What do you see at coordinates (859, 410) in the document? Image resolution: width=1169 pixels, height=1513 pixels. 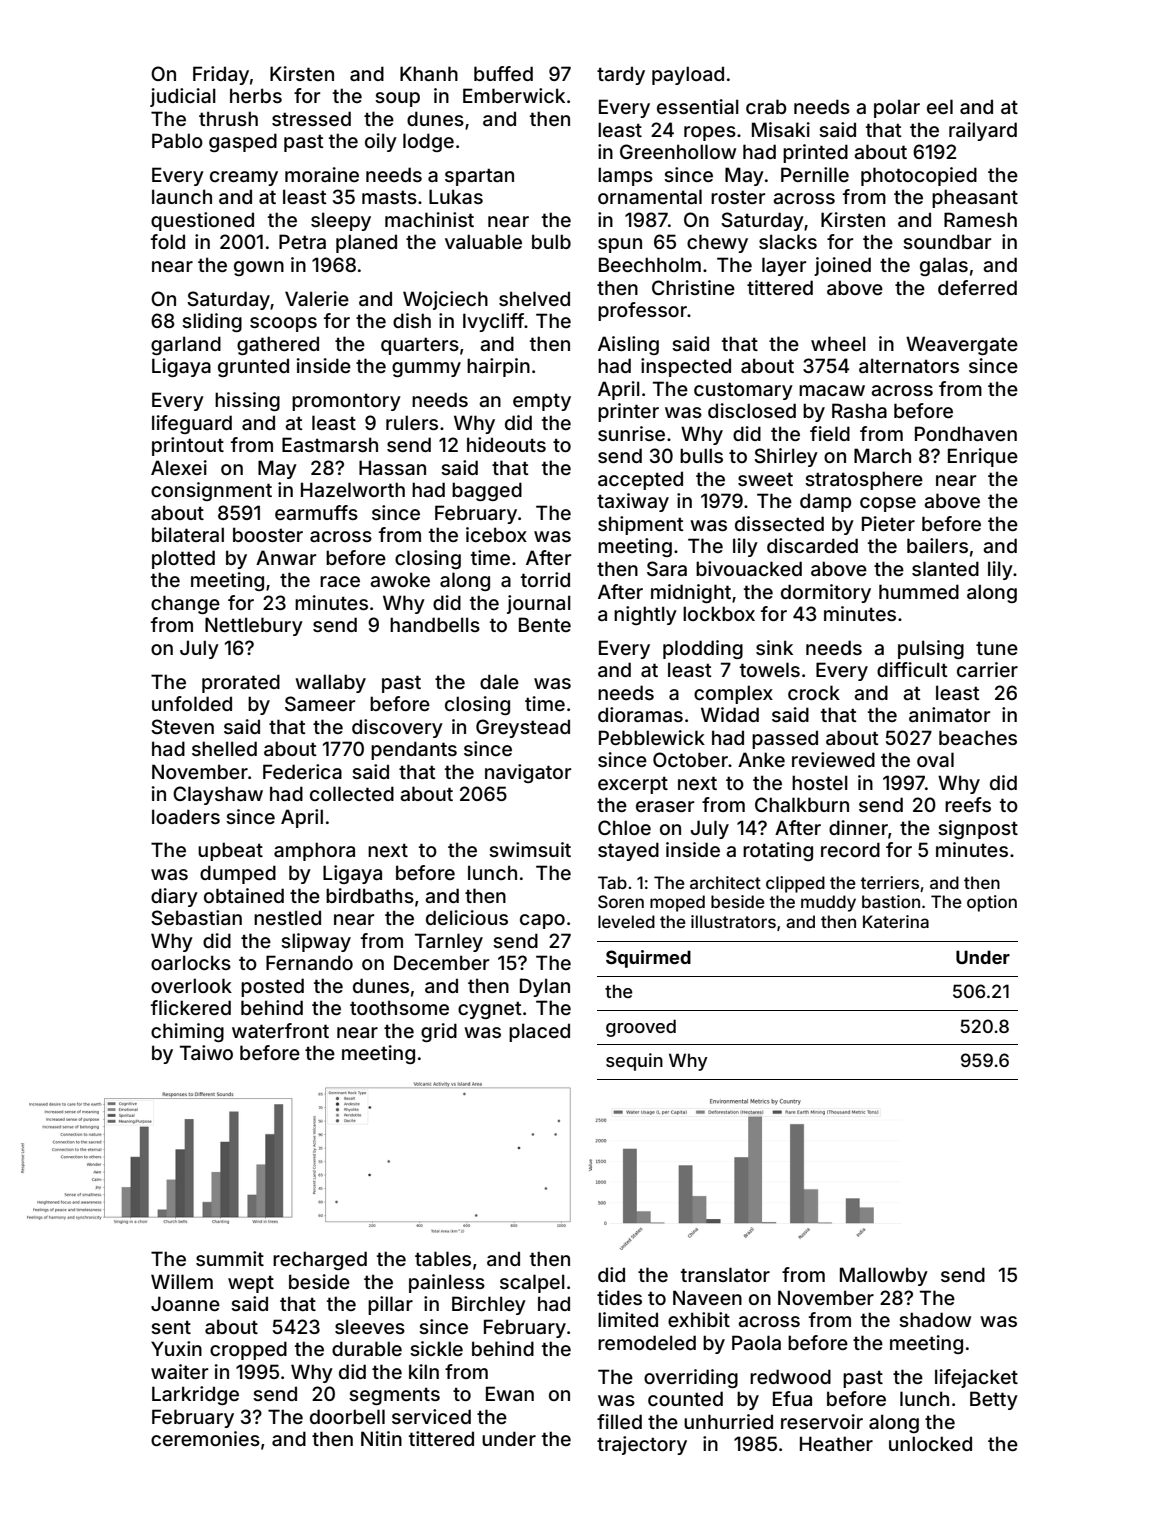 I see `Rasha` at bounding box center [859, 410].
